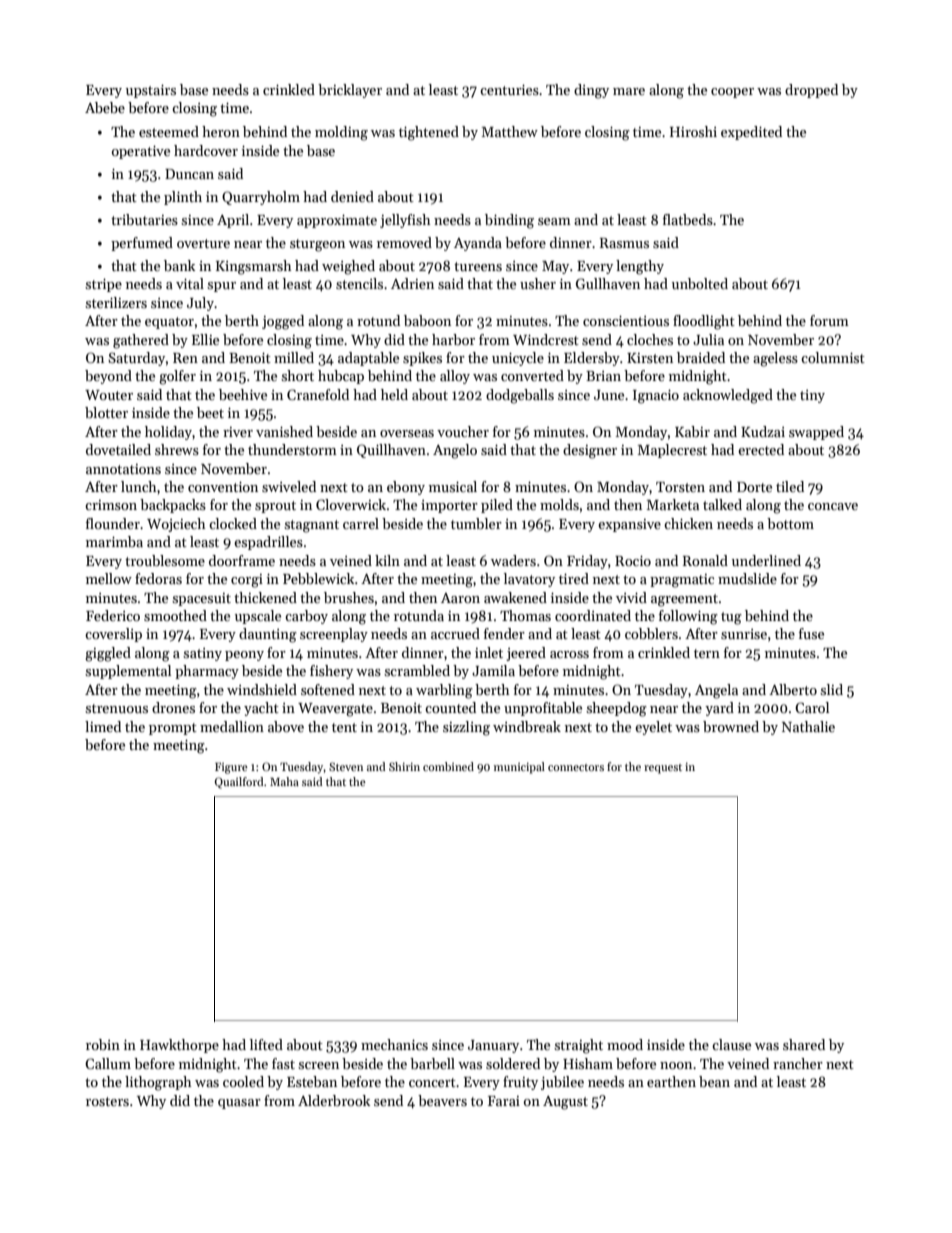 Image resolution: width=952 pixels, height=1233 pixels. What do you see at coordinates (509, 221) in the page?
I see `binding` at bounding box center [509, 221].
